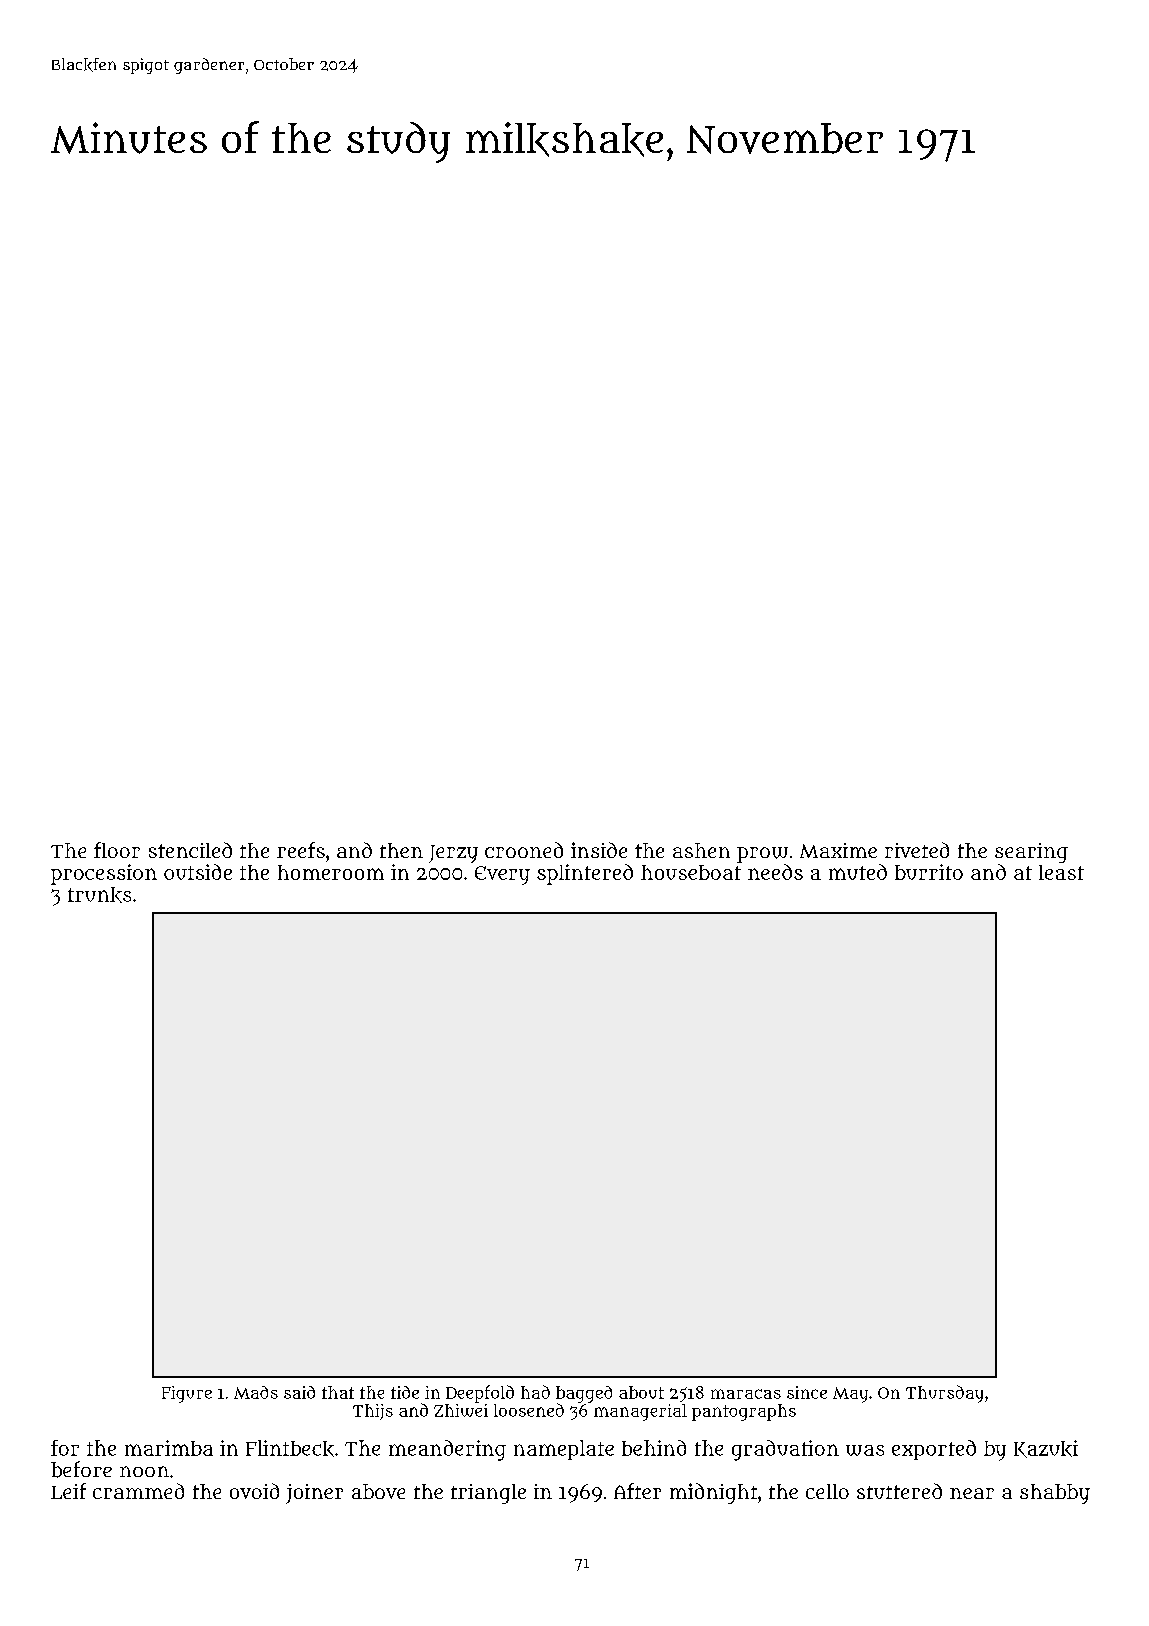  I want to click on Every, so click(502, 875).
